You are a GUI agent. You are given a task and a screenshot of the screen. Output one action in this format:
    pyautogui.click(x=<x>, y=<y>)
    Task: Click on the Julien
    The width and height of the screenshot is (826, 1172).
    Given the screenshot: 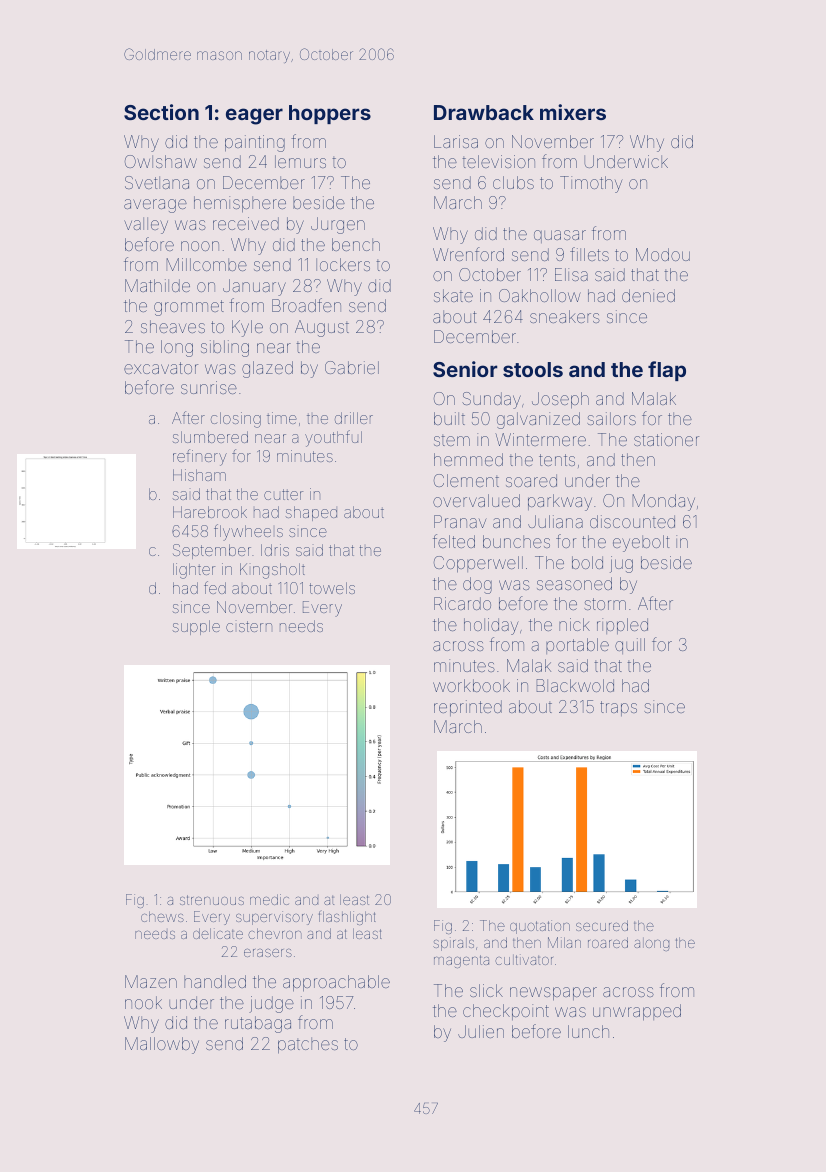 What is the action you would take?
    pyautogui.click(x=481, y=1031)
